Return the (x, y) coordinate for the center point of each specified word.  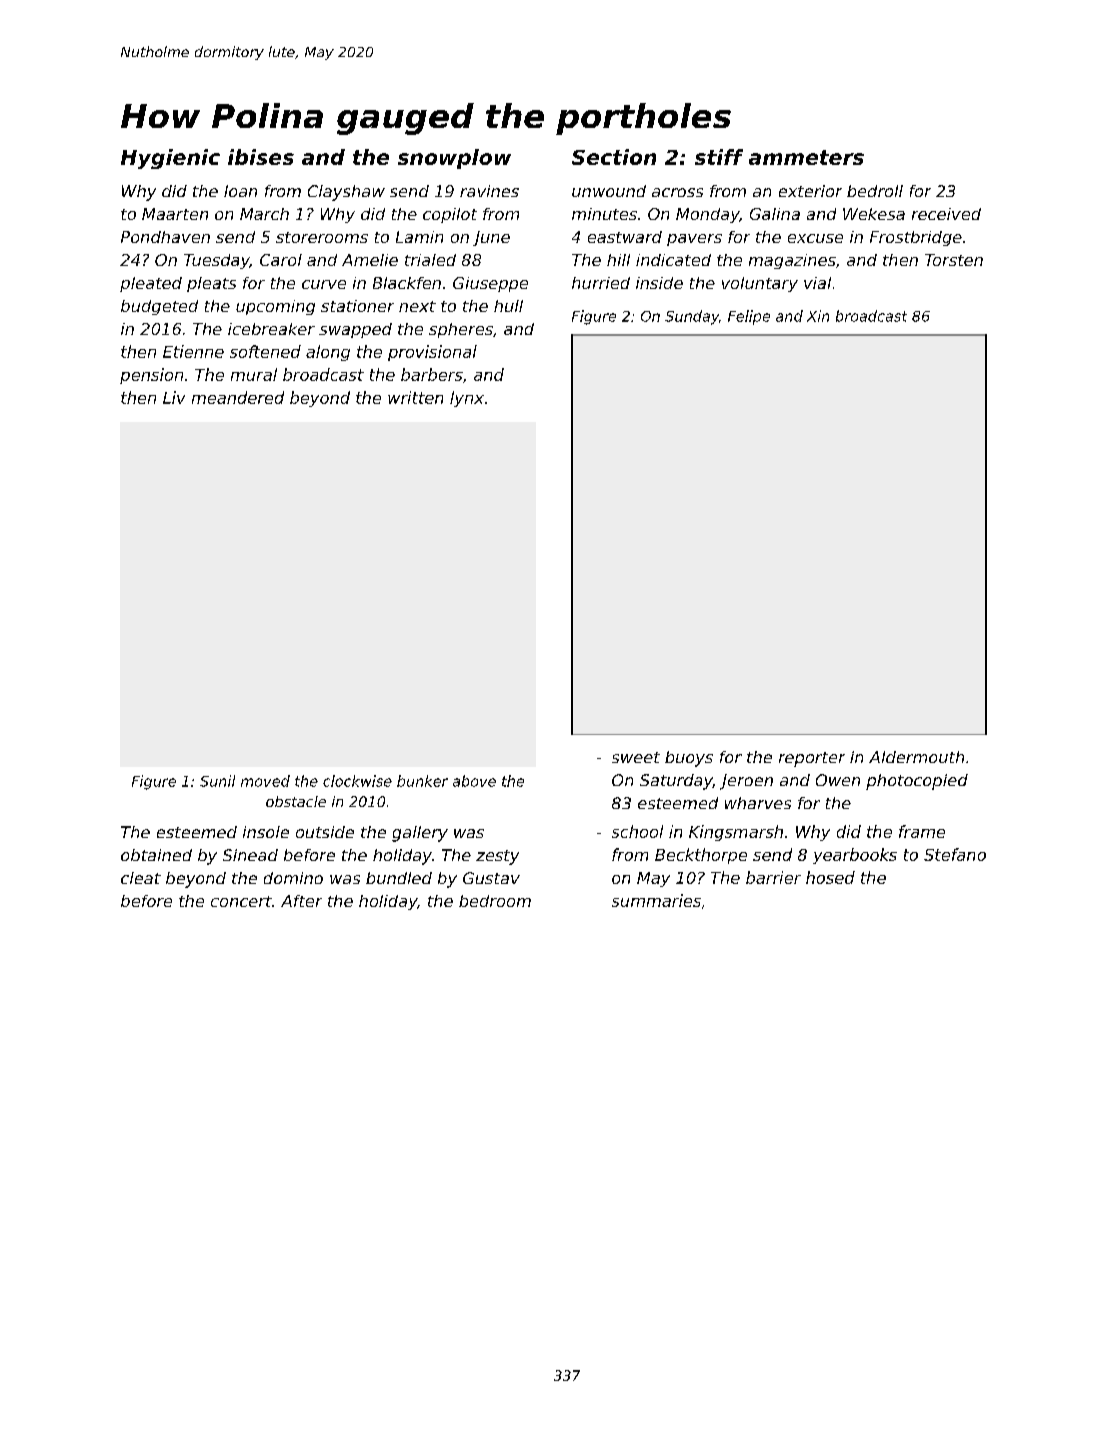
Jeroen (746, 782)
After (301, 901)
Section (614, 157)
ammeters (806, 157)
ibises (261, 157)
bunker (422, 781)
